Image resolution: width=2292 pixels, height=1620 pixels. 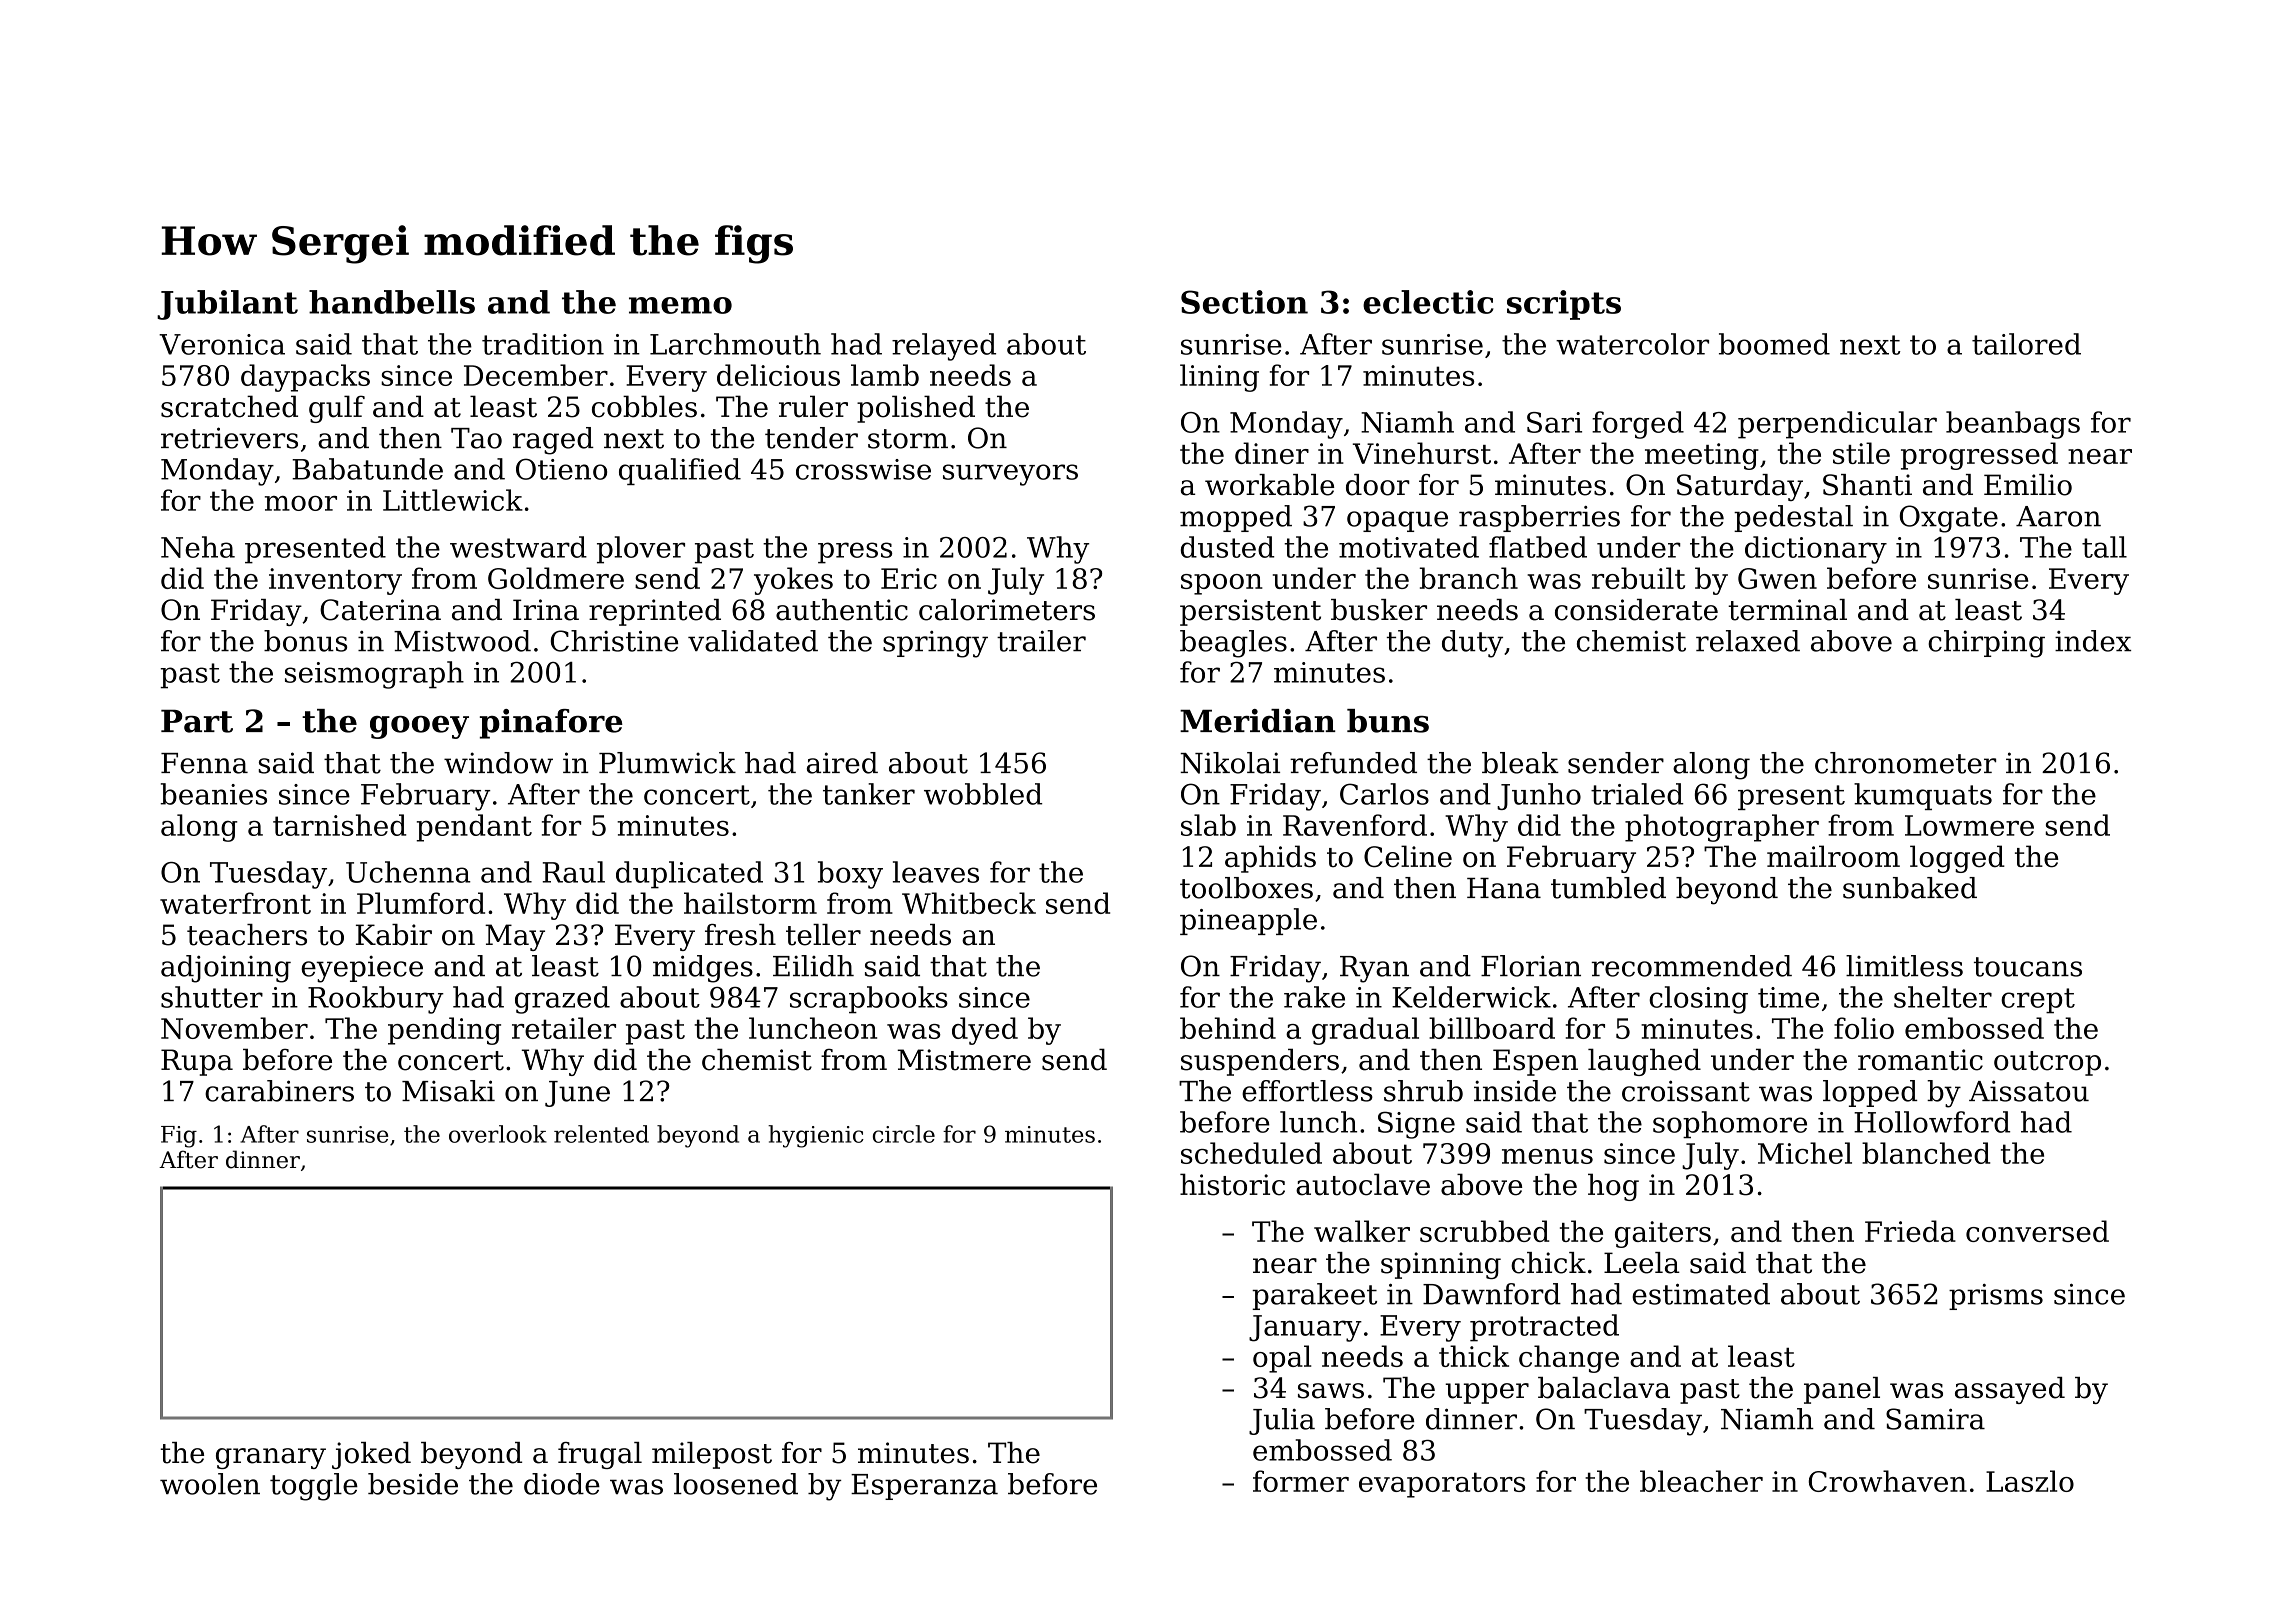 I want to click on boomed, so click(x=1774, y=344).
